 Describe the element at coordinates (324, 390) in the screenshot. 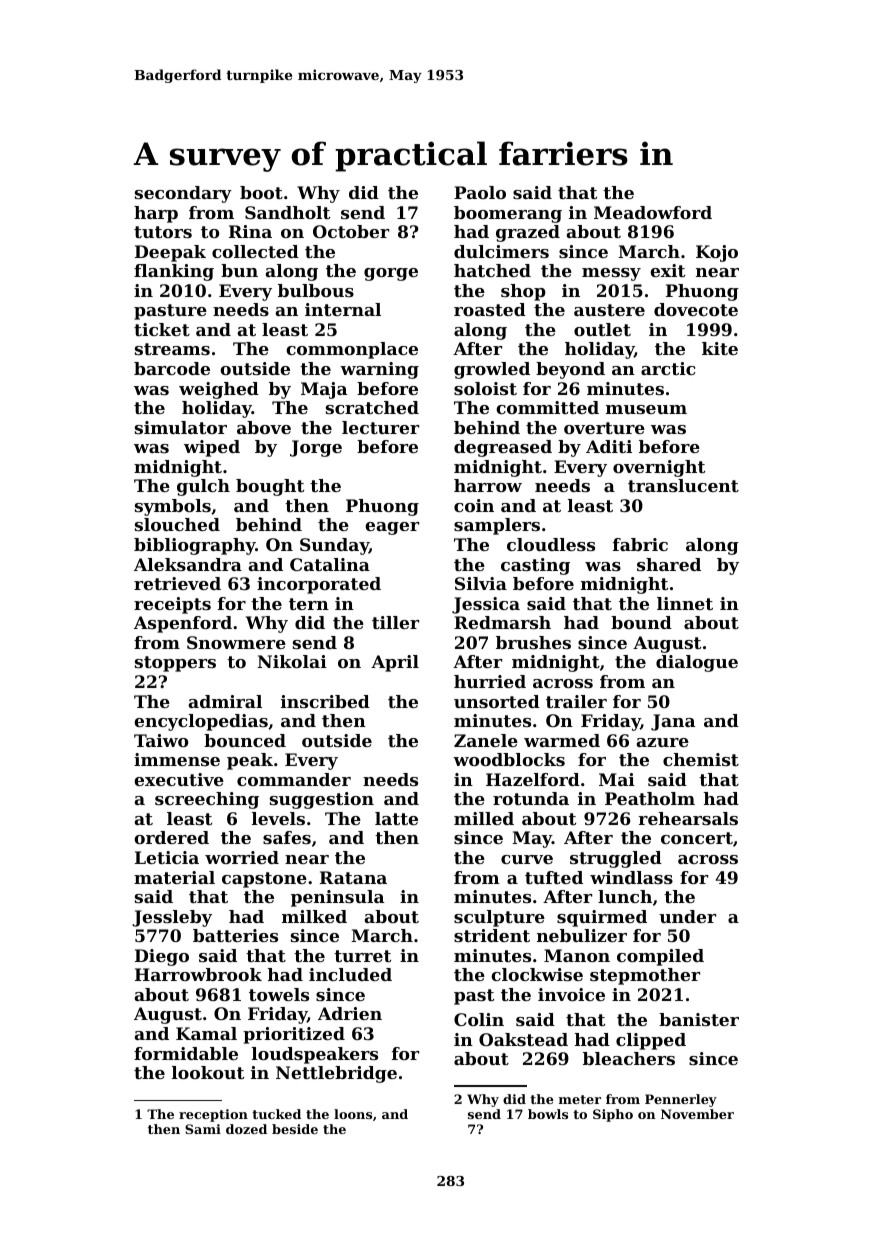

I see `Maja` at that location.
